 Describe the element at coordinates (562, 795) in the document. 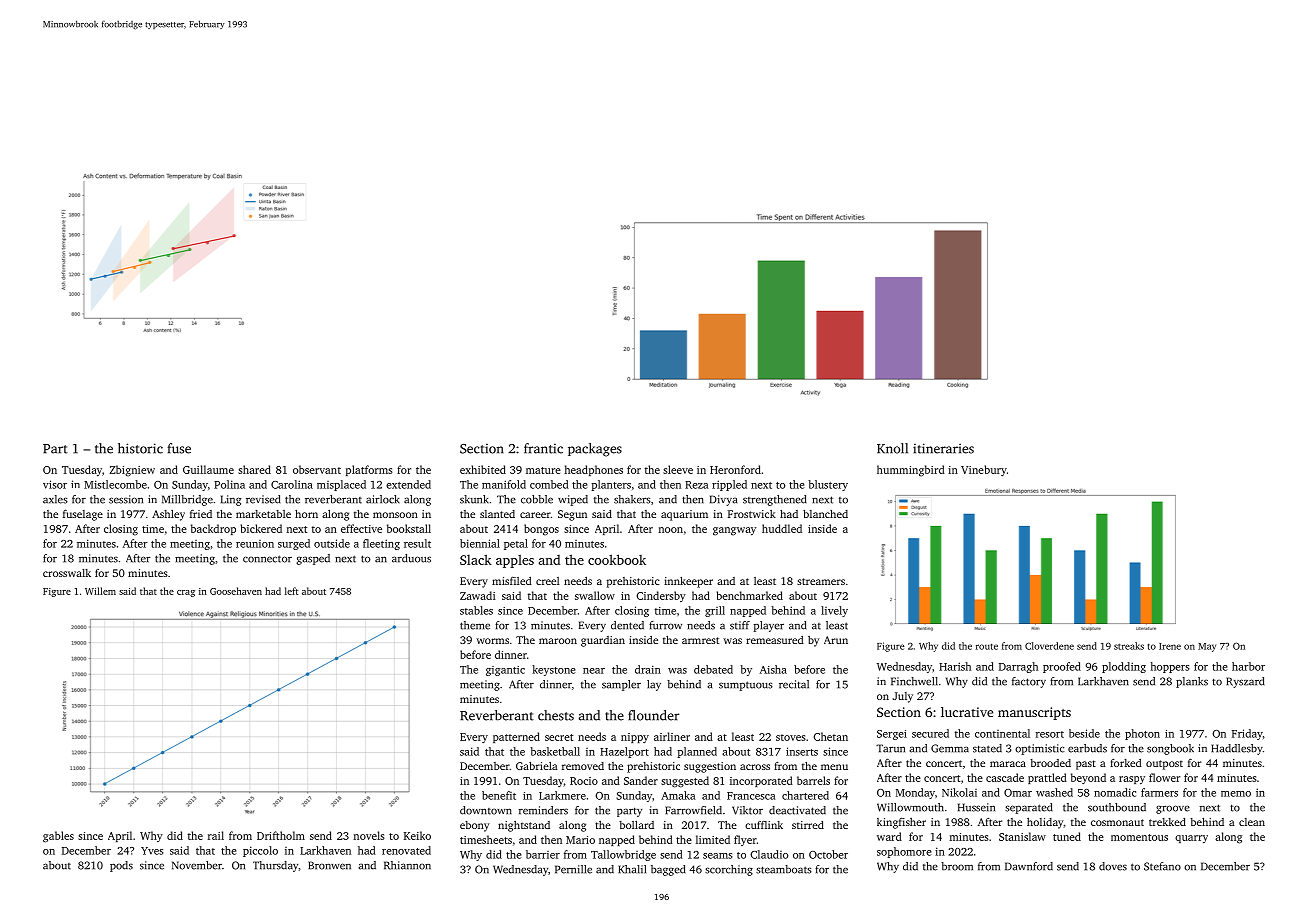

I see `Larkmere` at that location.
